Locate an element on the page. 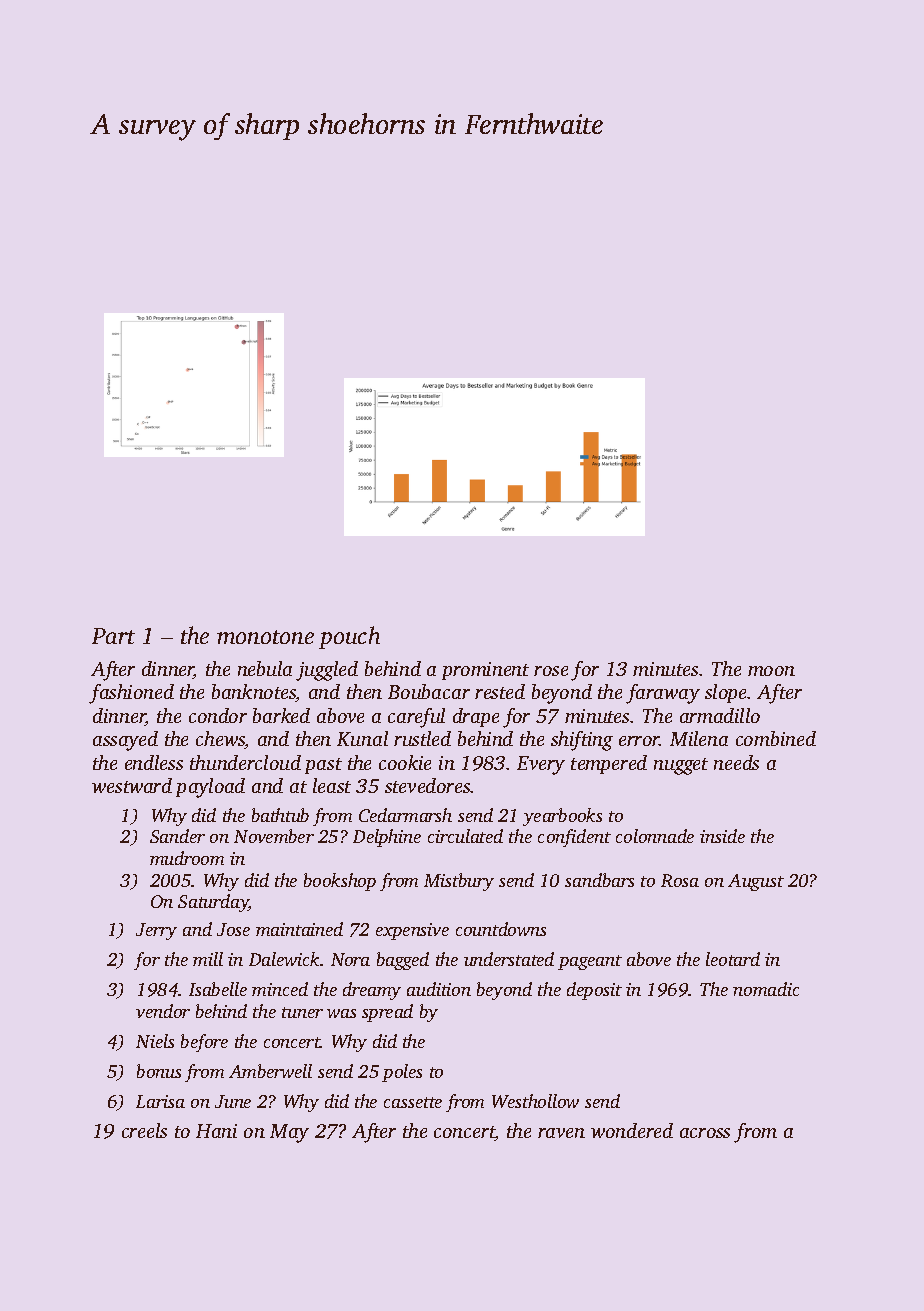 This page has height=1311, width=924. pouch is located at coordinates (349, 637).
